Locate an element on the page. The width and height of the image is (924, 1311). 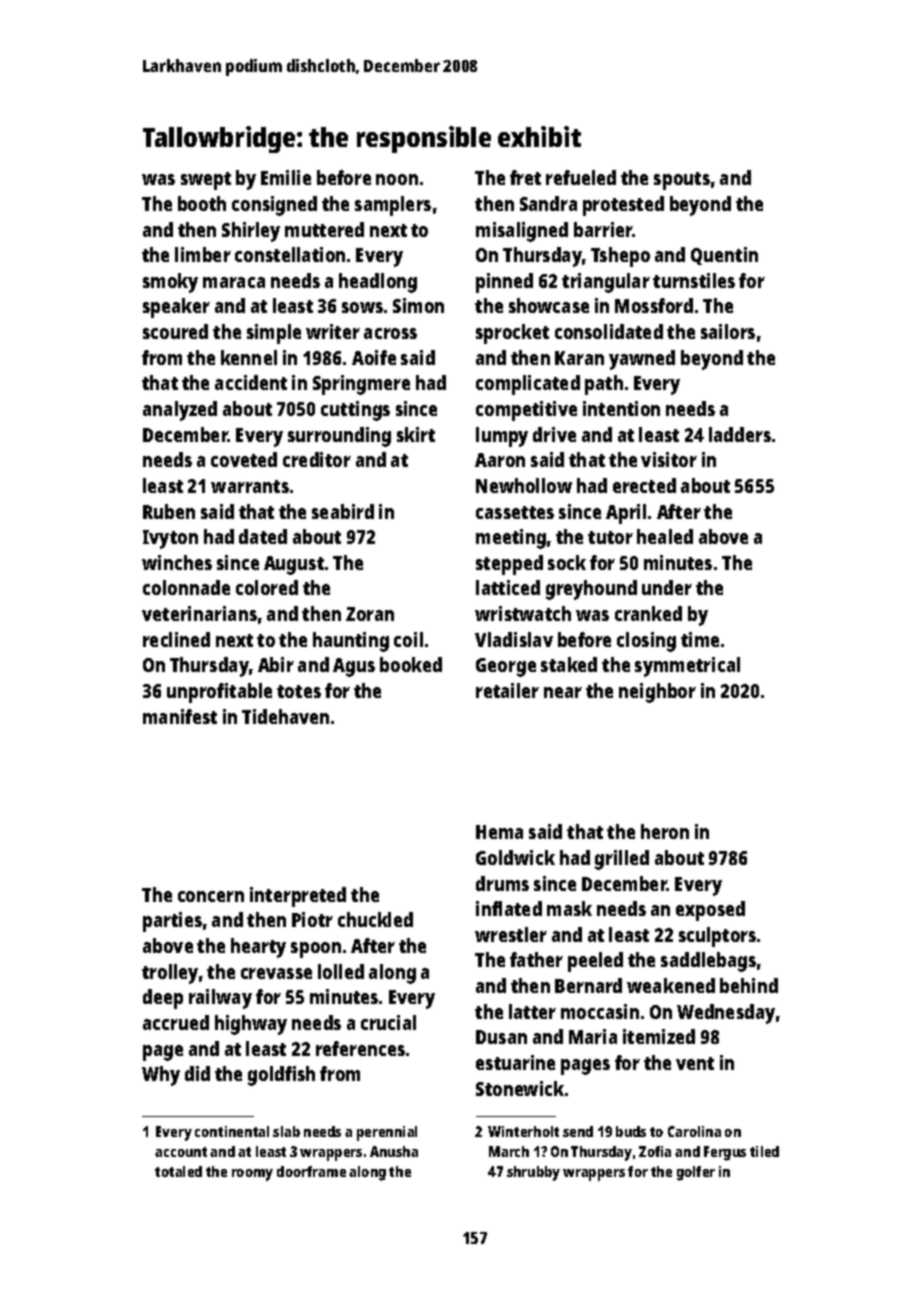
symmetrical is located at coordinates (687, 667).
